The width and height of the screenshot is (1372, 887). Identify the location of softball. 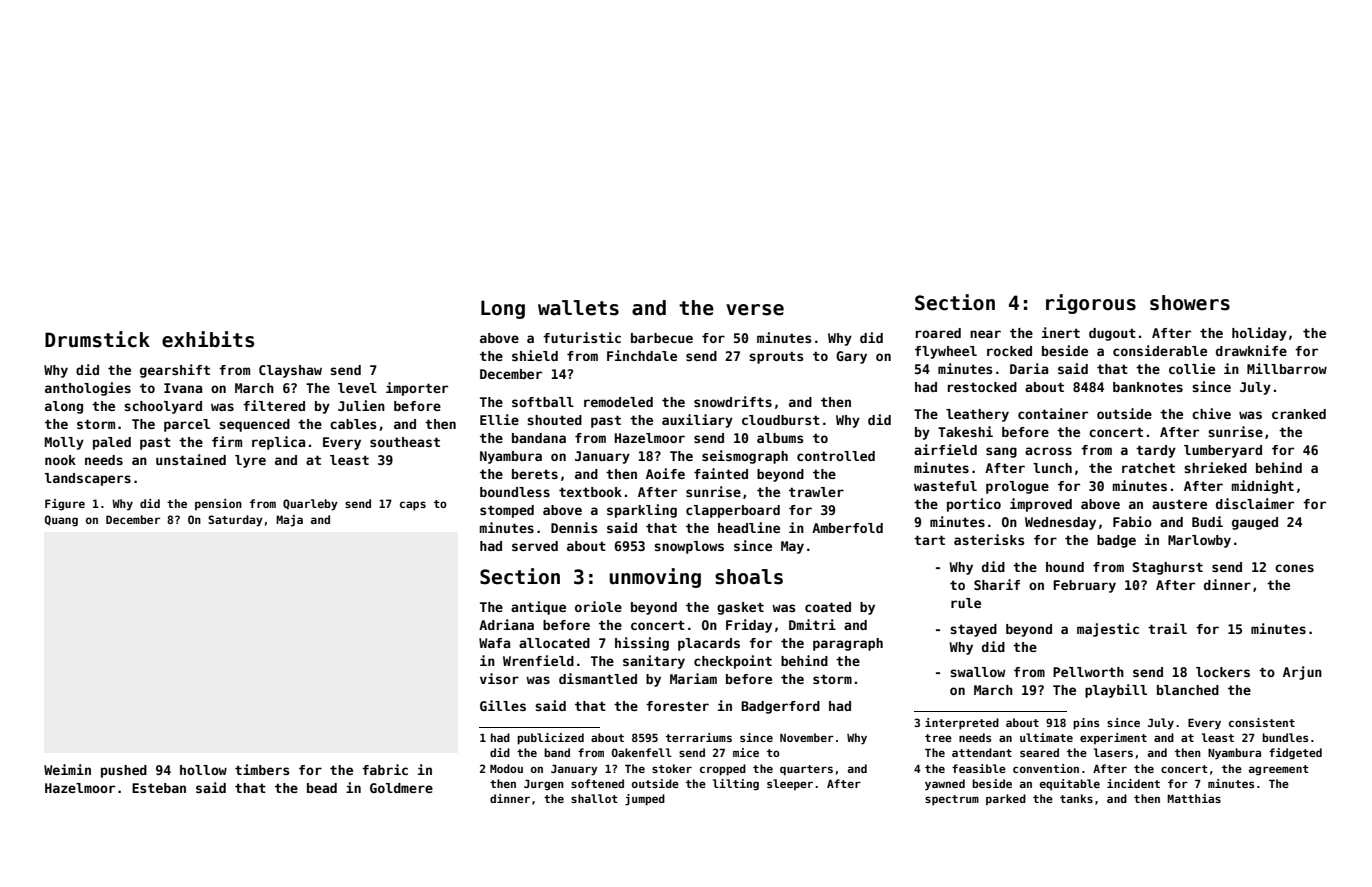
(543, 402).
